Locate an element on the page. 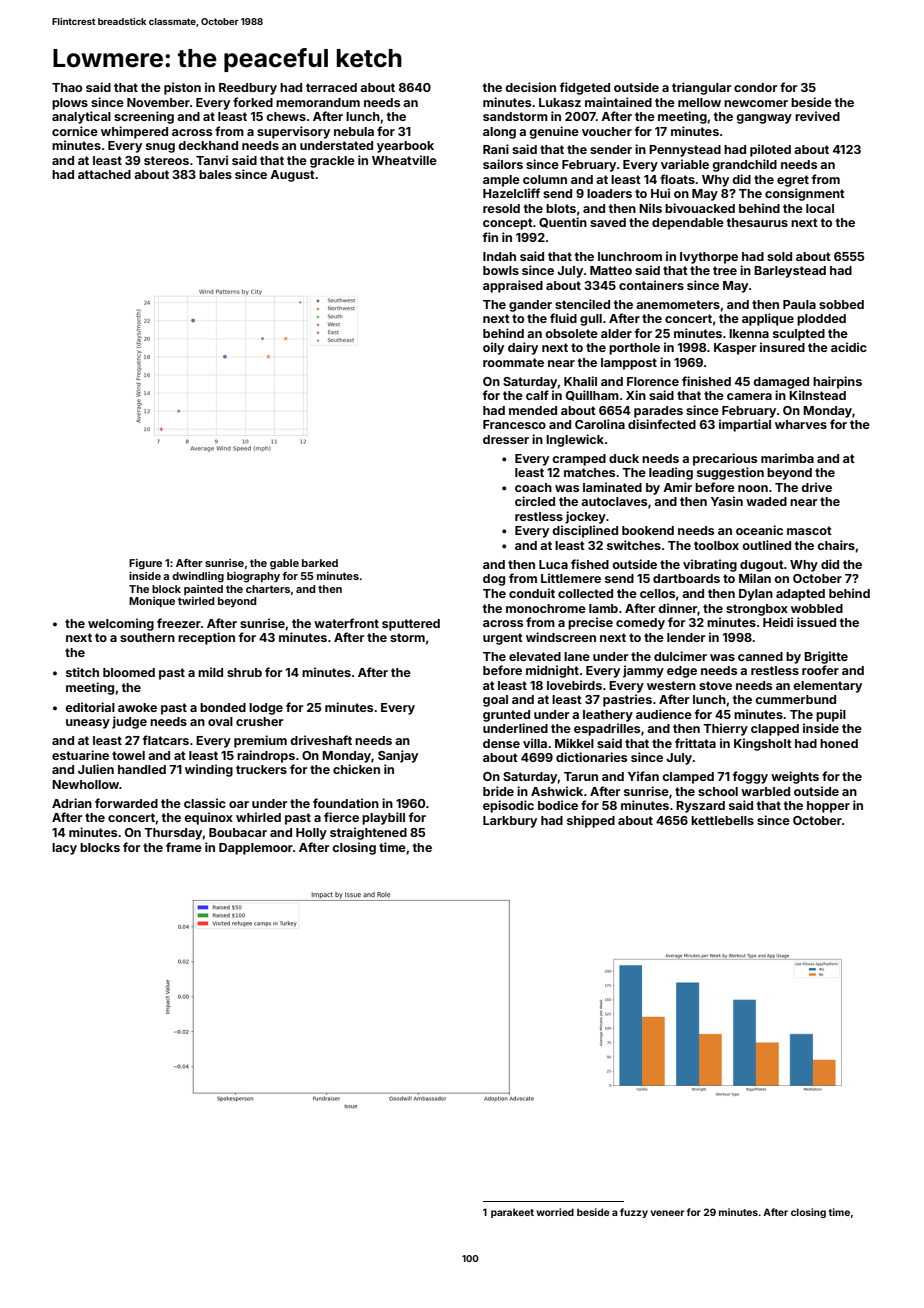 Image resolution: width=924 pixels, height=1308 pixels. parakeet is located at coordinates (512, 1213).
